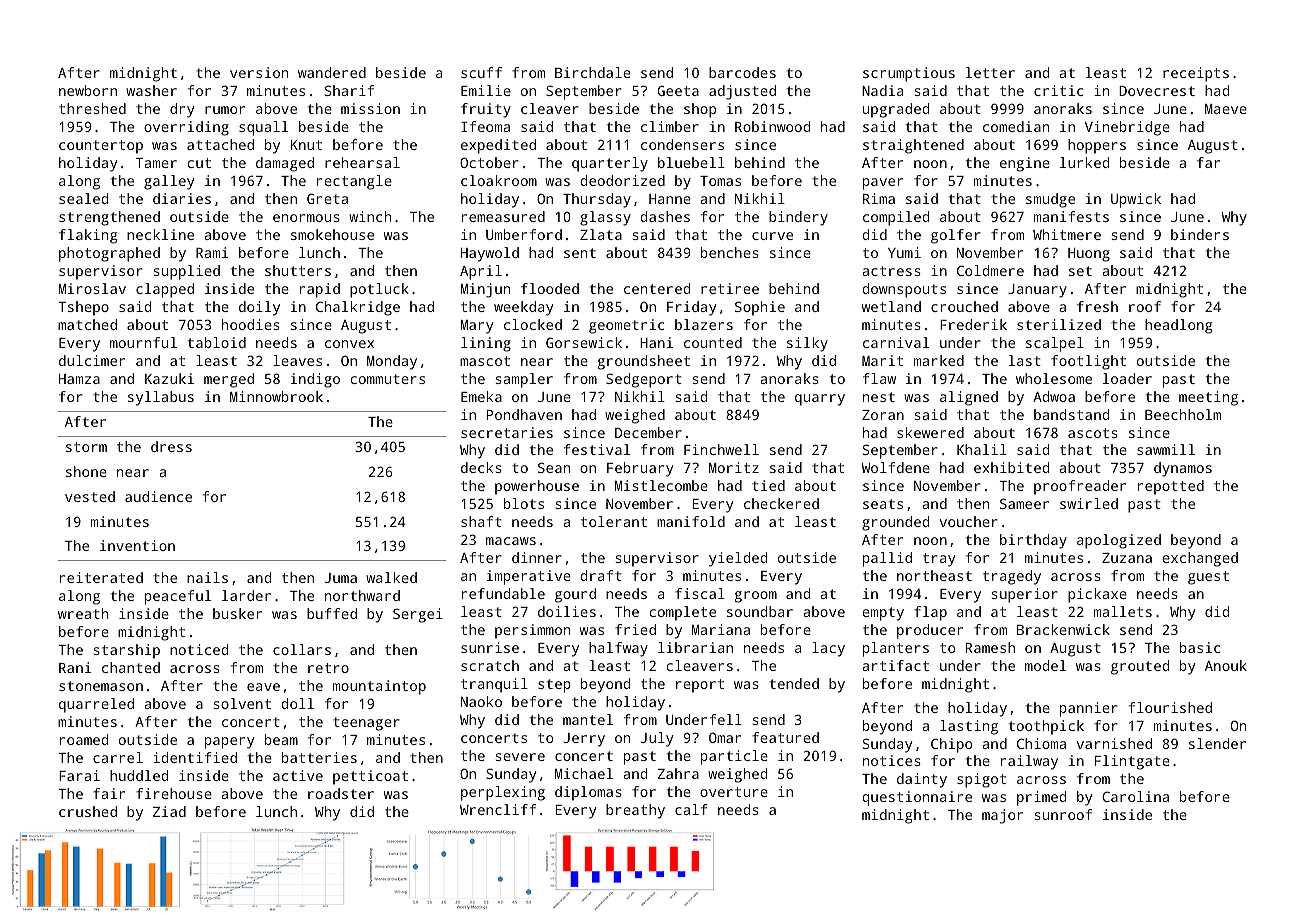  Describe the element at coordinates (682, 144) in the screenshot. I see `condensers` at that location.
